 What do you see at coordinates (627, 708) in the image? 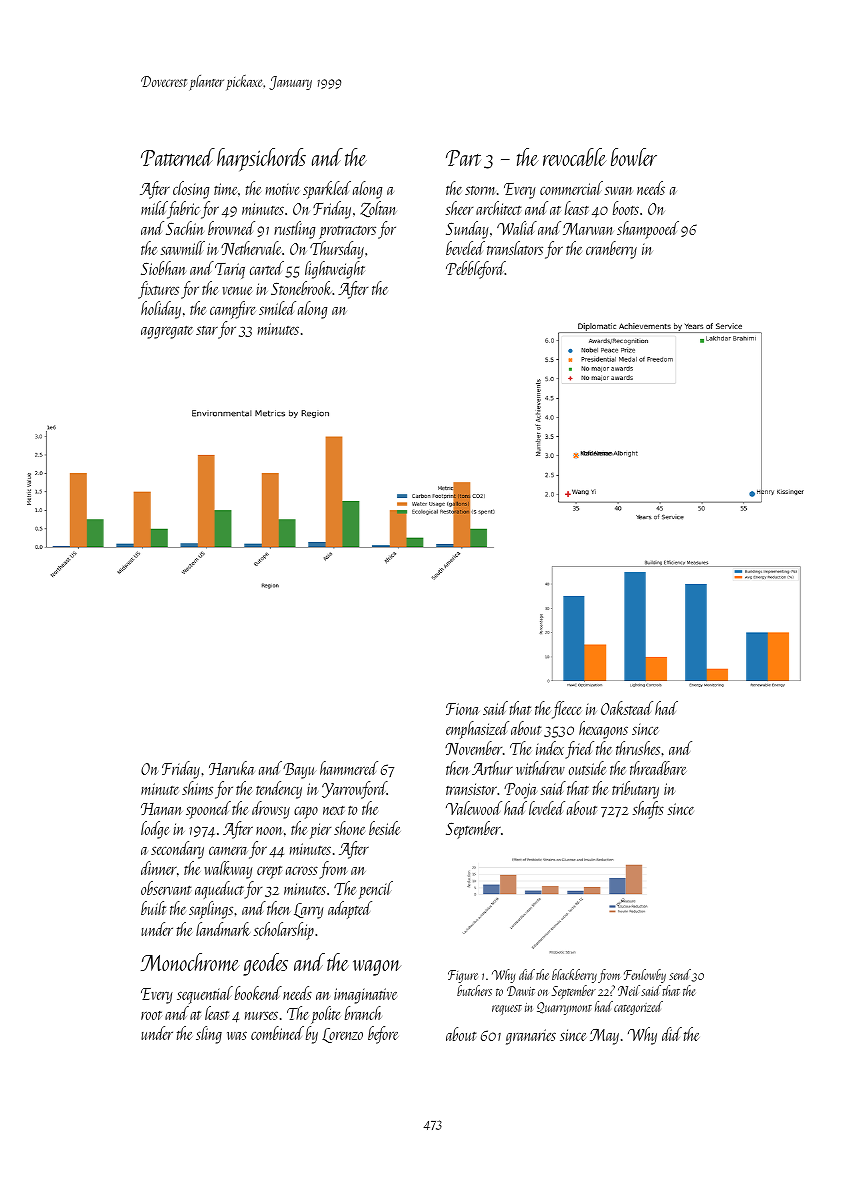
I see `Oakstead` at bounding box center [627, 708].
